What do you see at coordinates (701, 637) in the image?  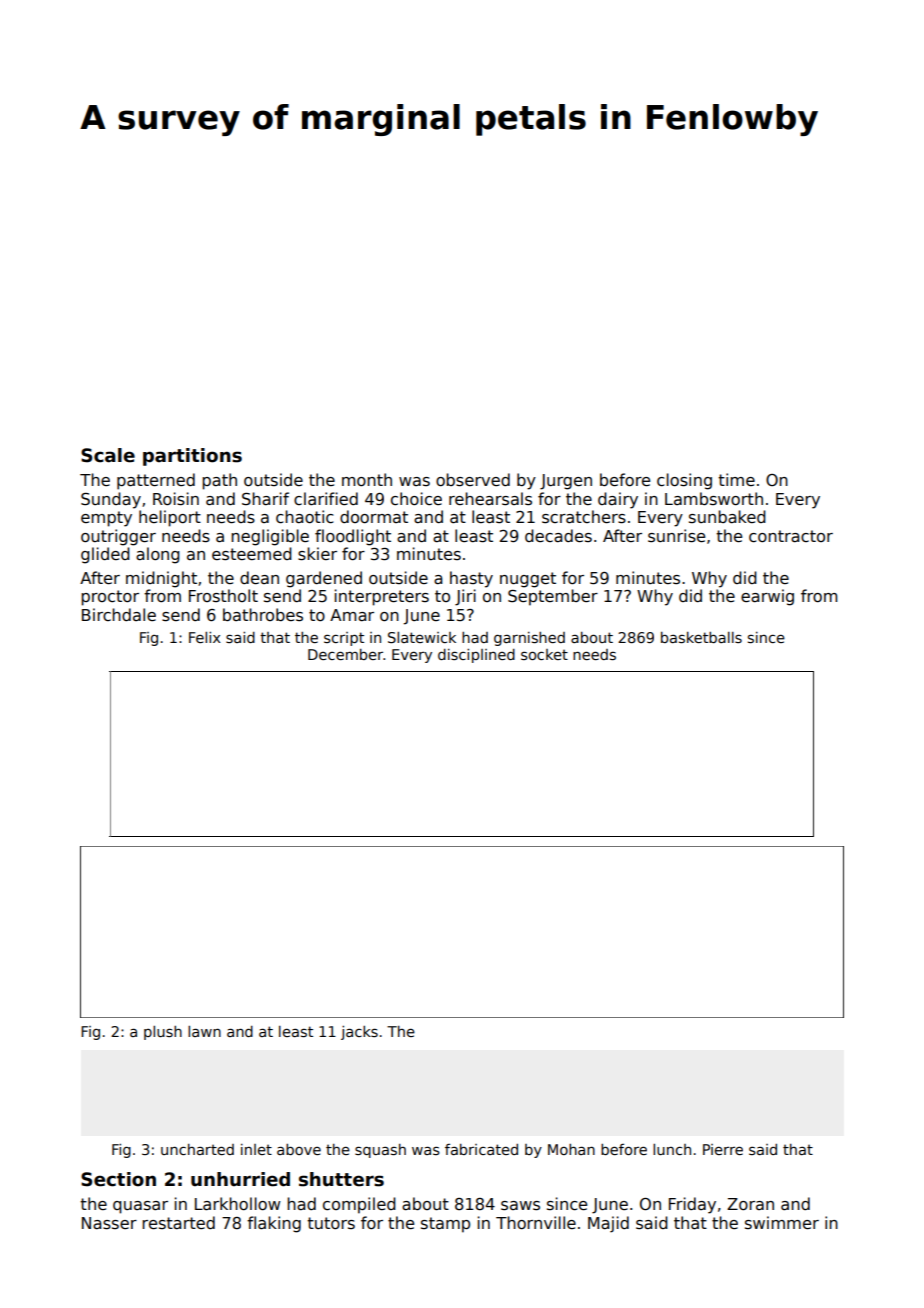 I see `basketballs` at bounding box center [701, 637].
